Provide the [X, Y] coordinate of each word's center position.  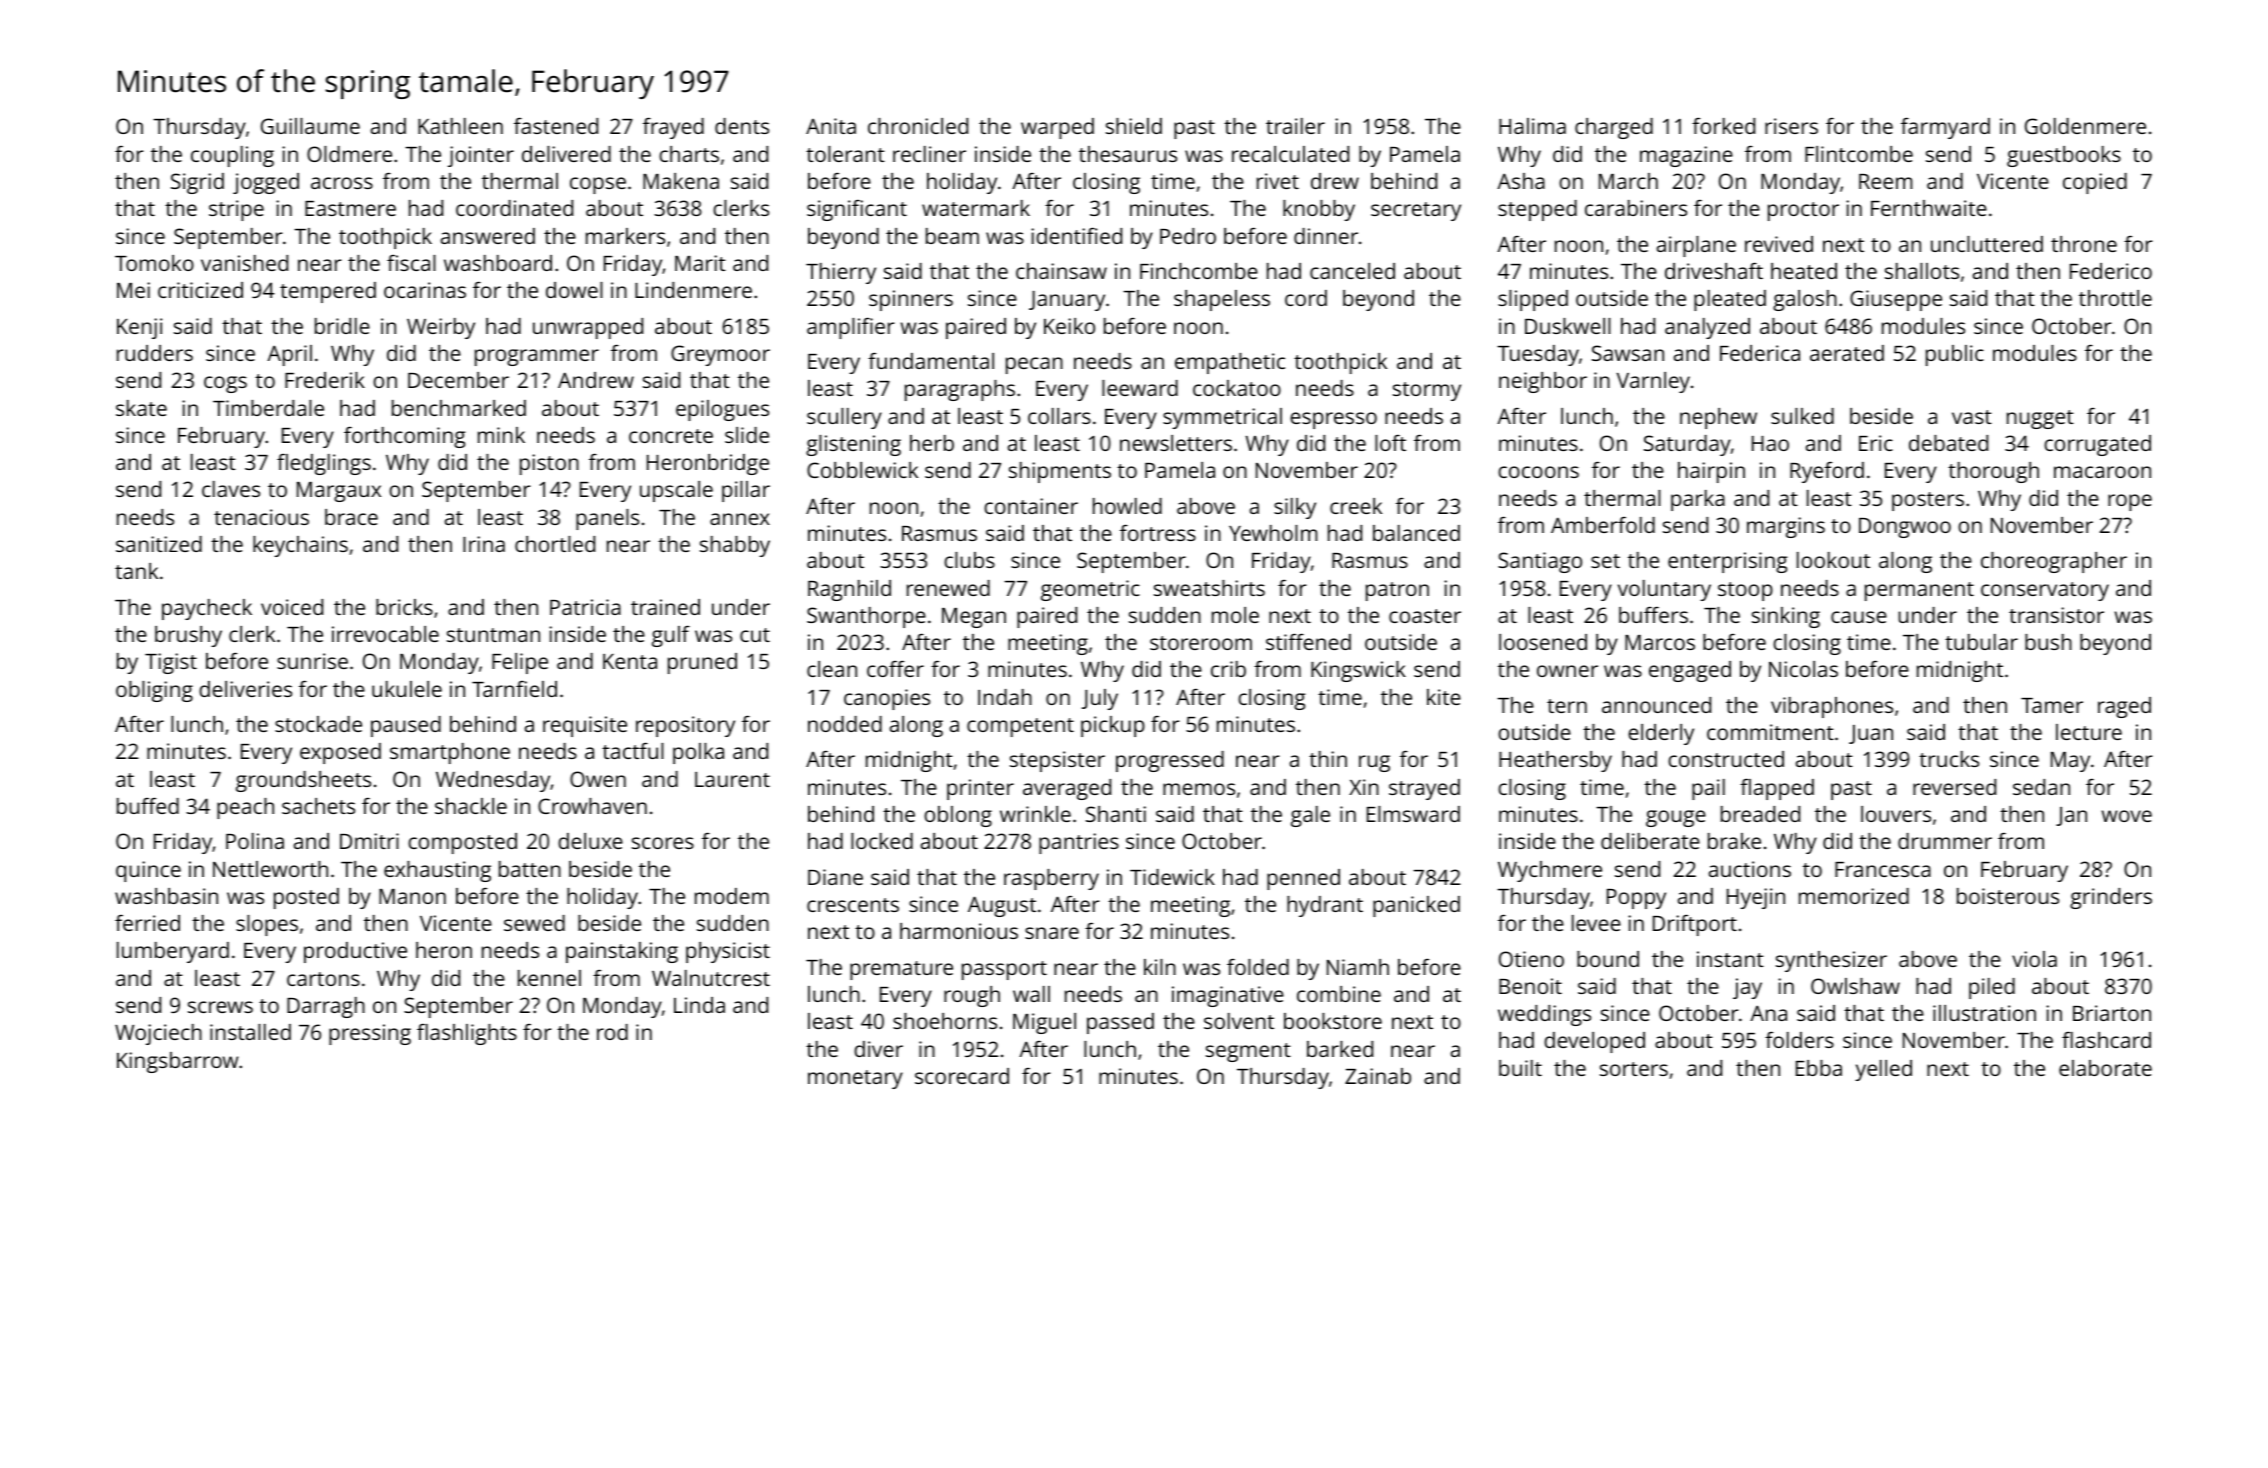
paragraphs [960, 390]
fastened [556, 125]
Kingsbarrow [178, 1062]
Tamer [2052, 705]
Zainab [1378, 1076]
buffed [148, 805]
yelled [1883, 1070]
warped [1057, 128]
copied [2095, 183]
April [289, 355]
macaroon [2102, 472]
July [1100, 699]
